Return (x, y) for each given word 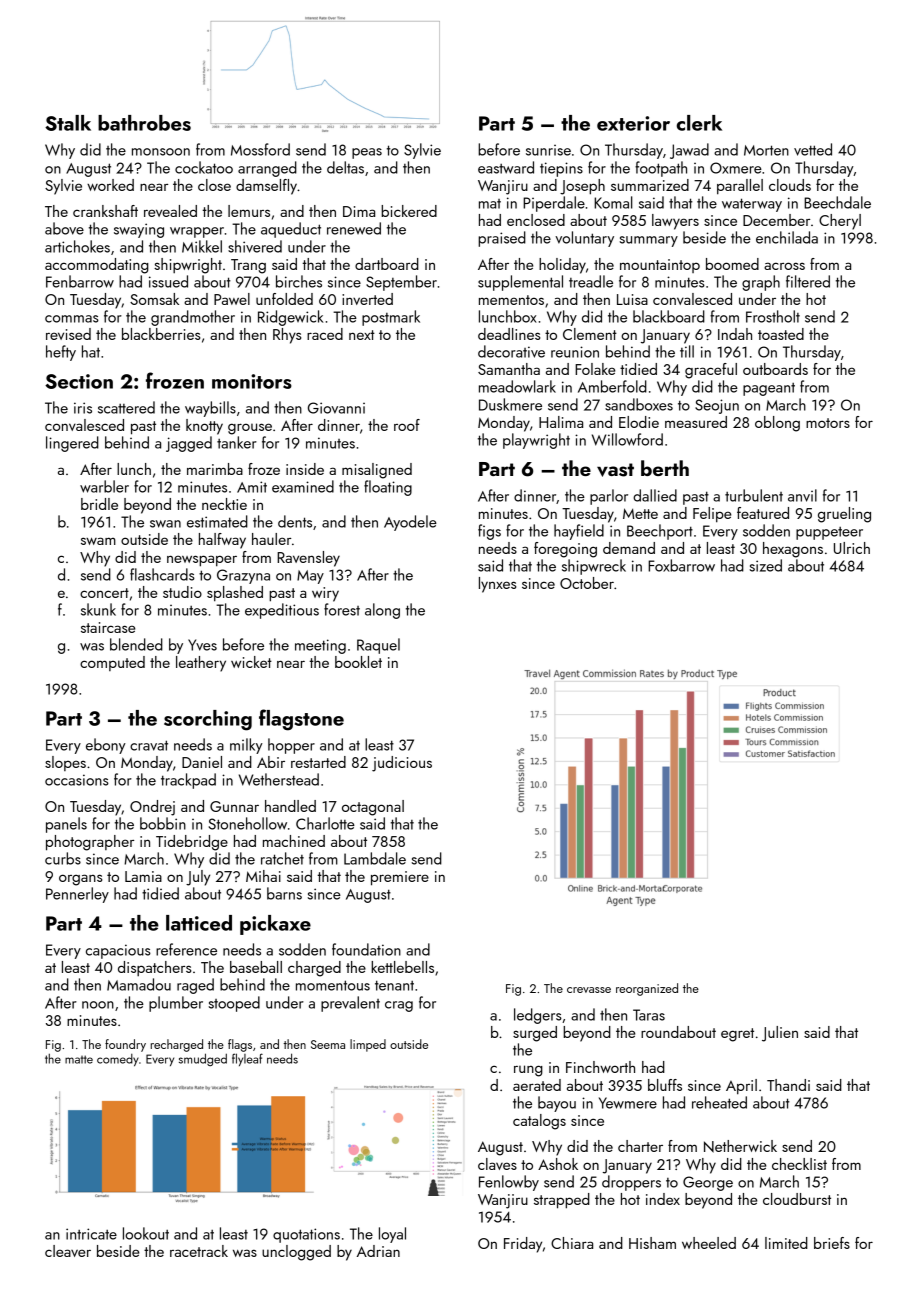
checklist (799, 1164)
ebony (106, 746)
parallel (740, 187)
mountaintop (660, 266)
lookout (146, 1233)
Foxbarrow (681, 565)
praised (502, 239)
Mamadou (139, 984)
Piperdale (554, 204)
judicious (402, 764)
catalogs (539, 1122)
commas (72, 319)
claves (497, 1164)
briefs (832, 1243)
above (64, 228)
